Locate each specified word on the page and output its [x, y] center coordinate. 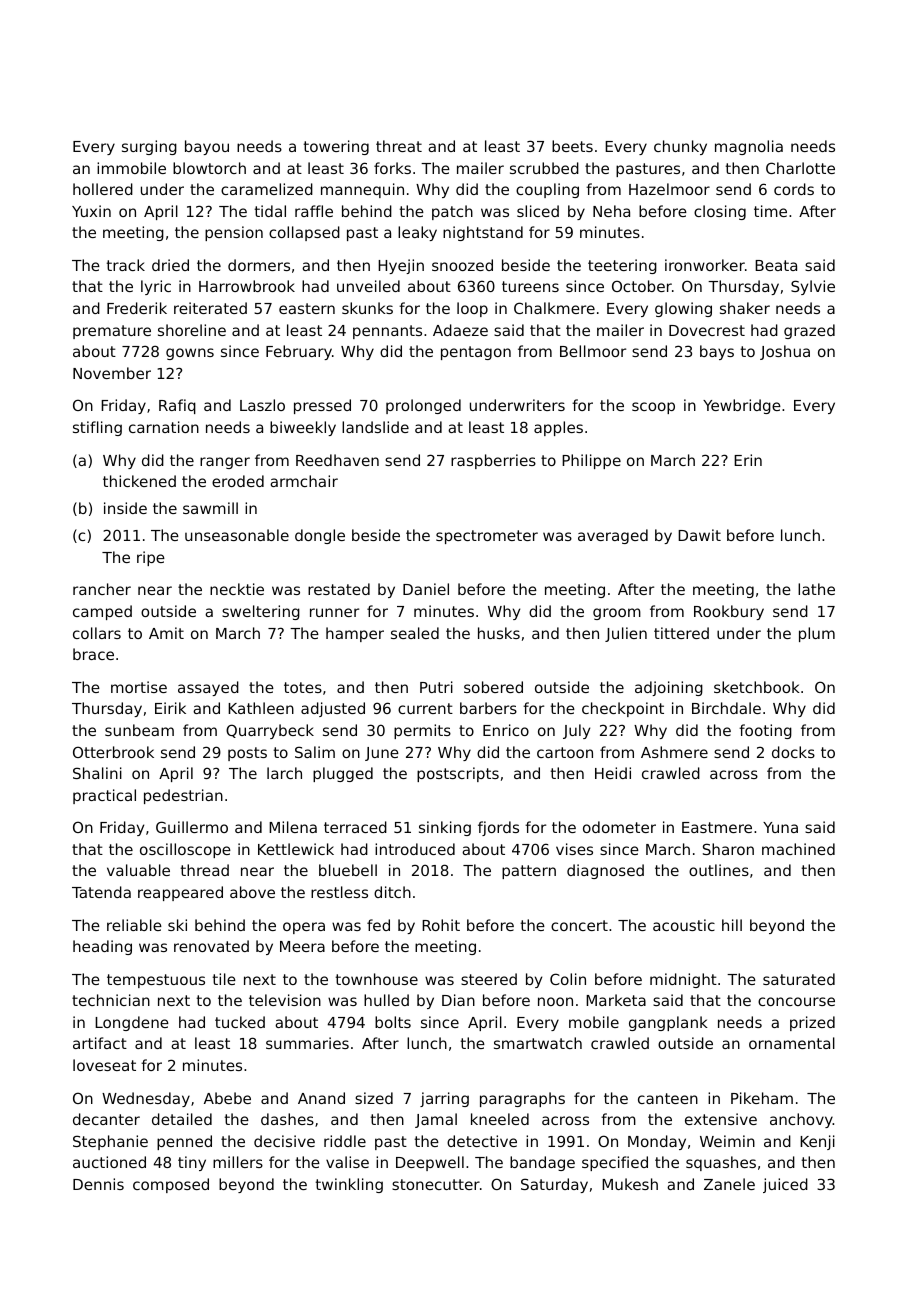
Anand [321, 1098]
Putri [436, 687]
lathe [816, 589]
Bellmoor [593, 351]
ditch [392, 892]
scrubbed [544, 168]
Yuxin [91, 211]
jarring [444, 1099]
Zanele [729, 1184]
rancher [102, 589]
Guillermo [192, 827]
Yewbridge [742, 406]
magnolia [749, 147]
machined [798, 849]
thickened [139, 481]
